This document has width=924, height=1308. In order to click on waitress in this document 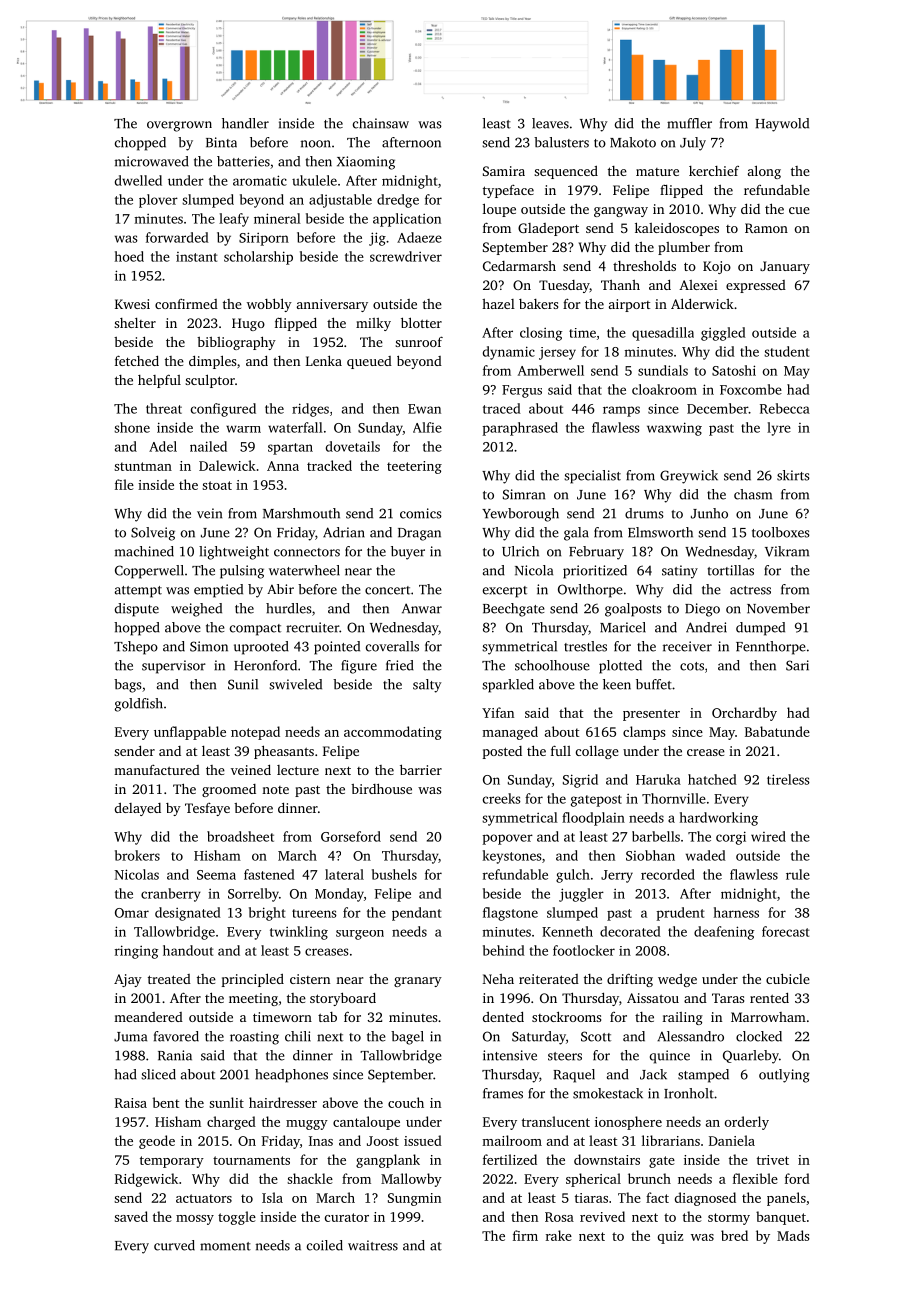, I will do `click(373, 1245)`.
